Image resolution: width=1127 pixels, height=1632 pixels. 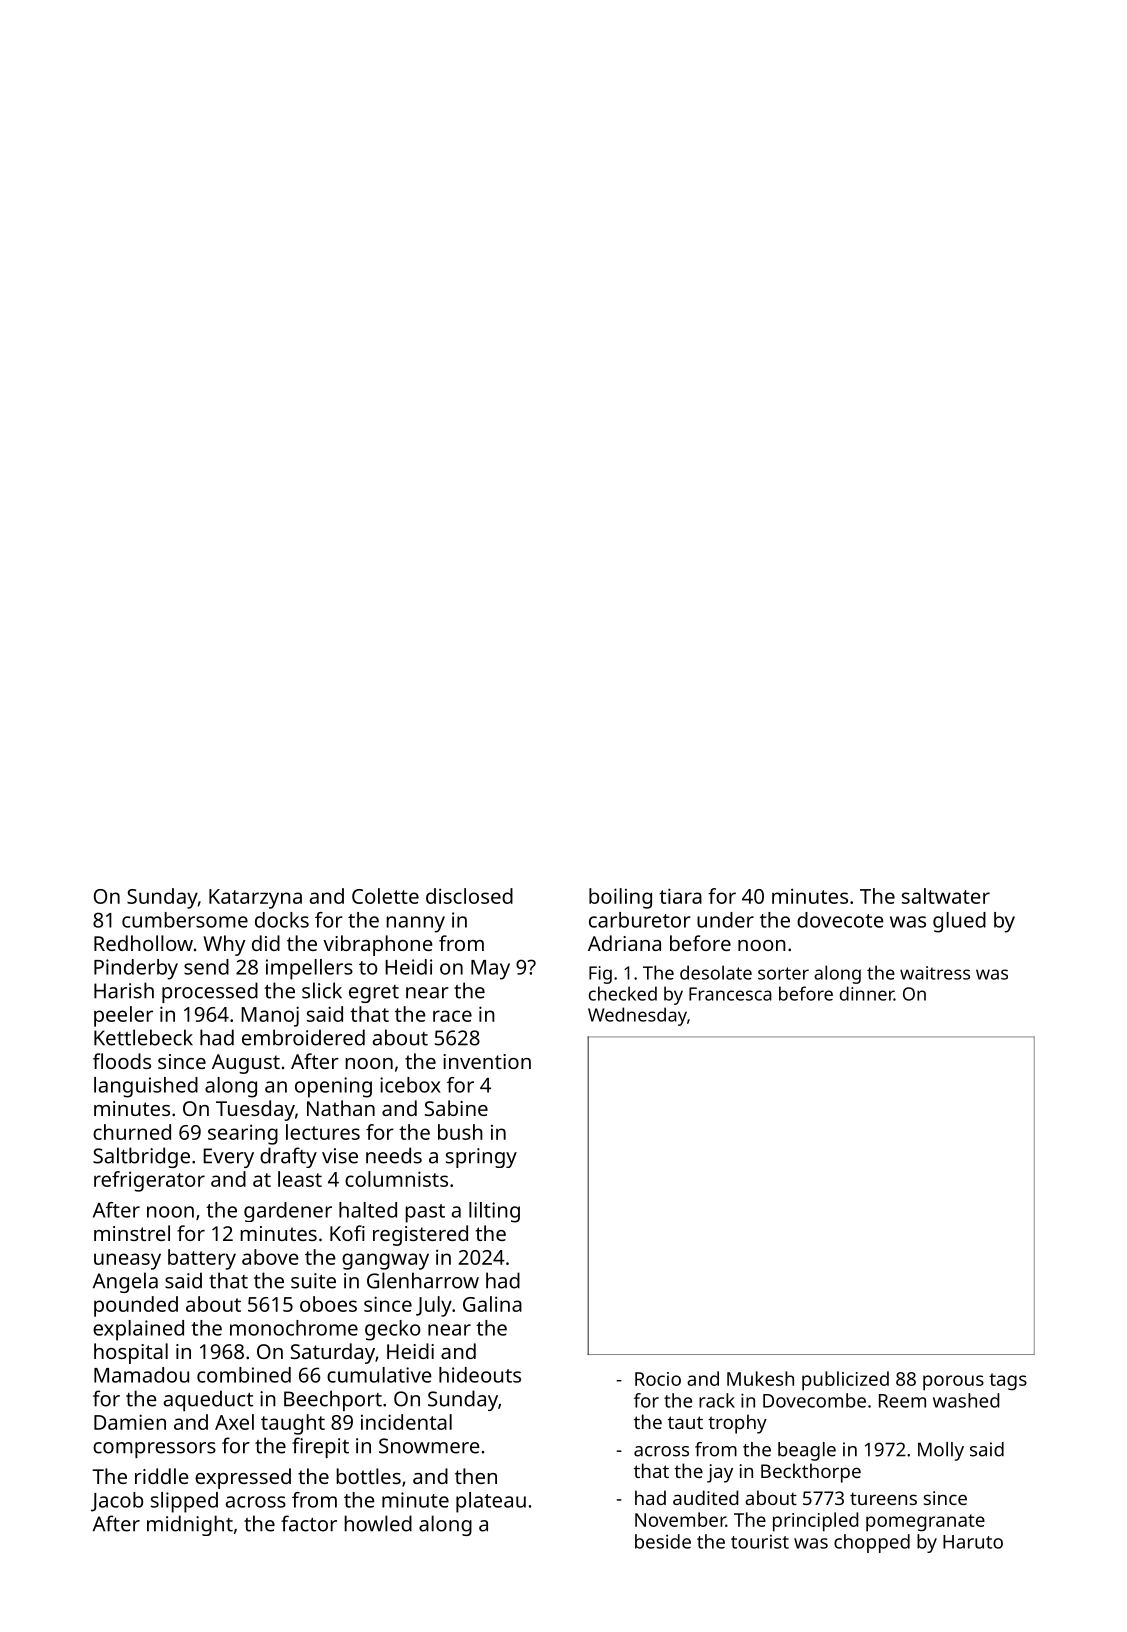 I want to click on Beechport, so click(x=333, y=1400).
